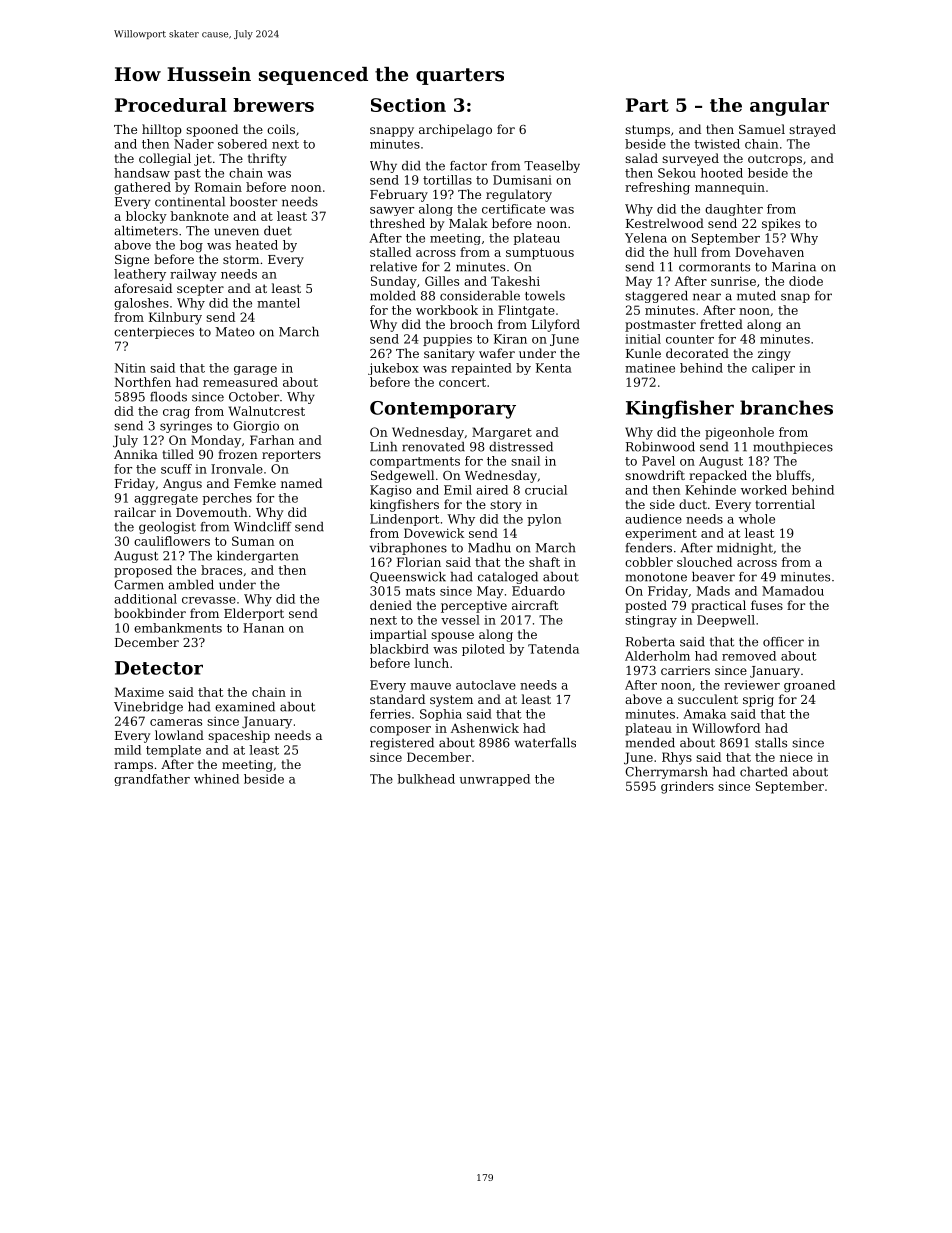  Describe the element at coordinates (535, 605) in the page. I see `aircraft` at that location.
